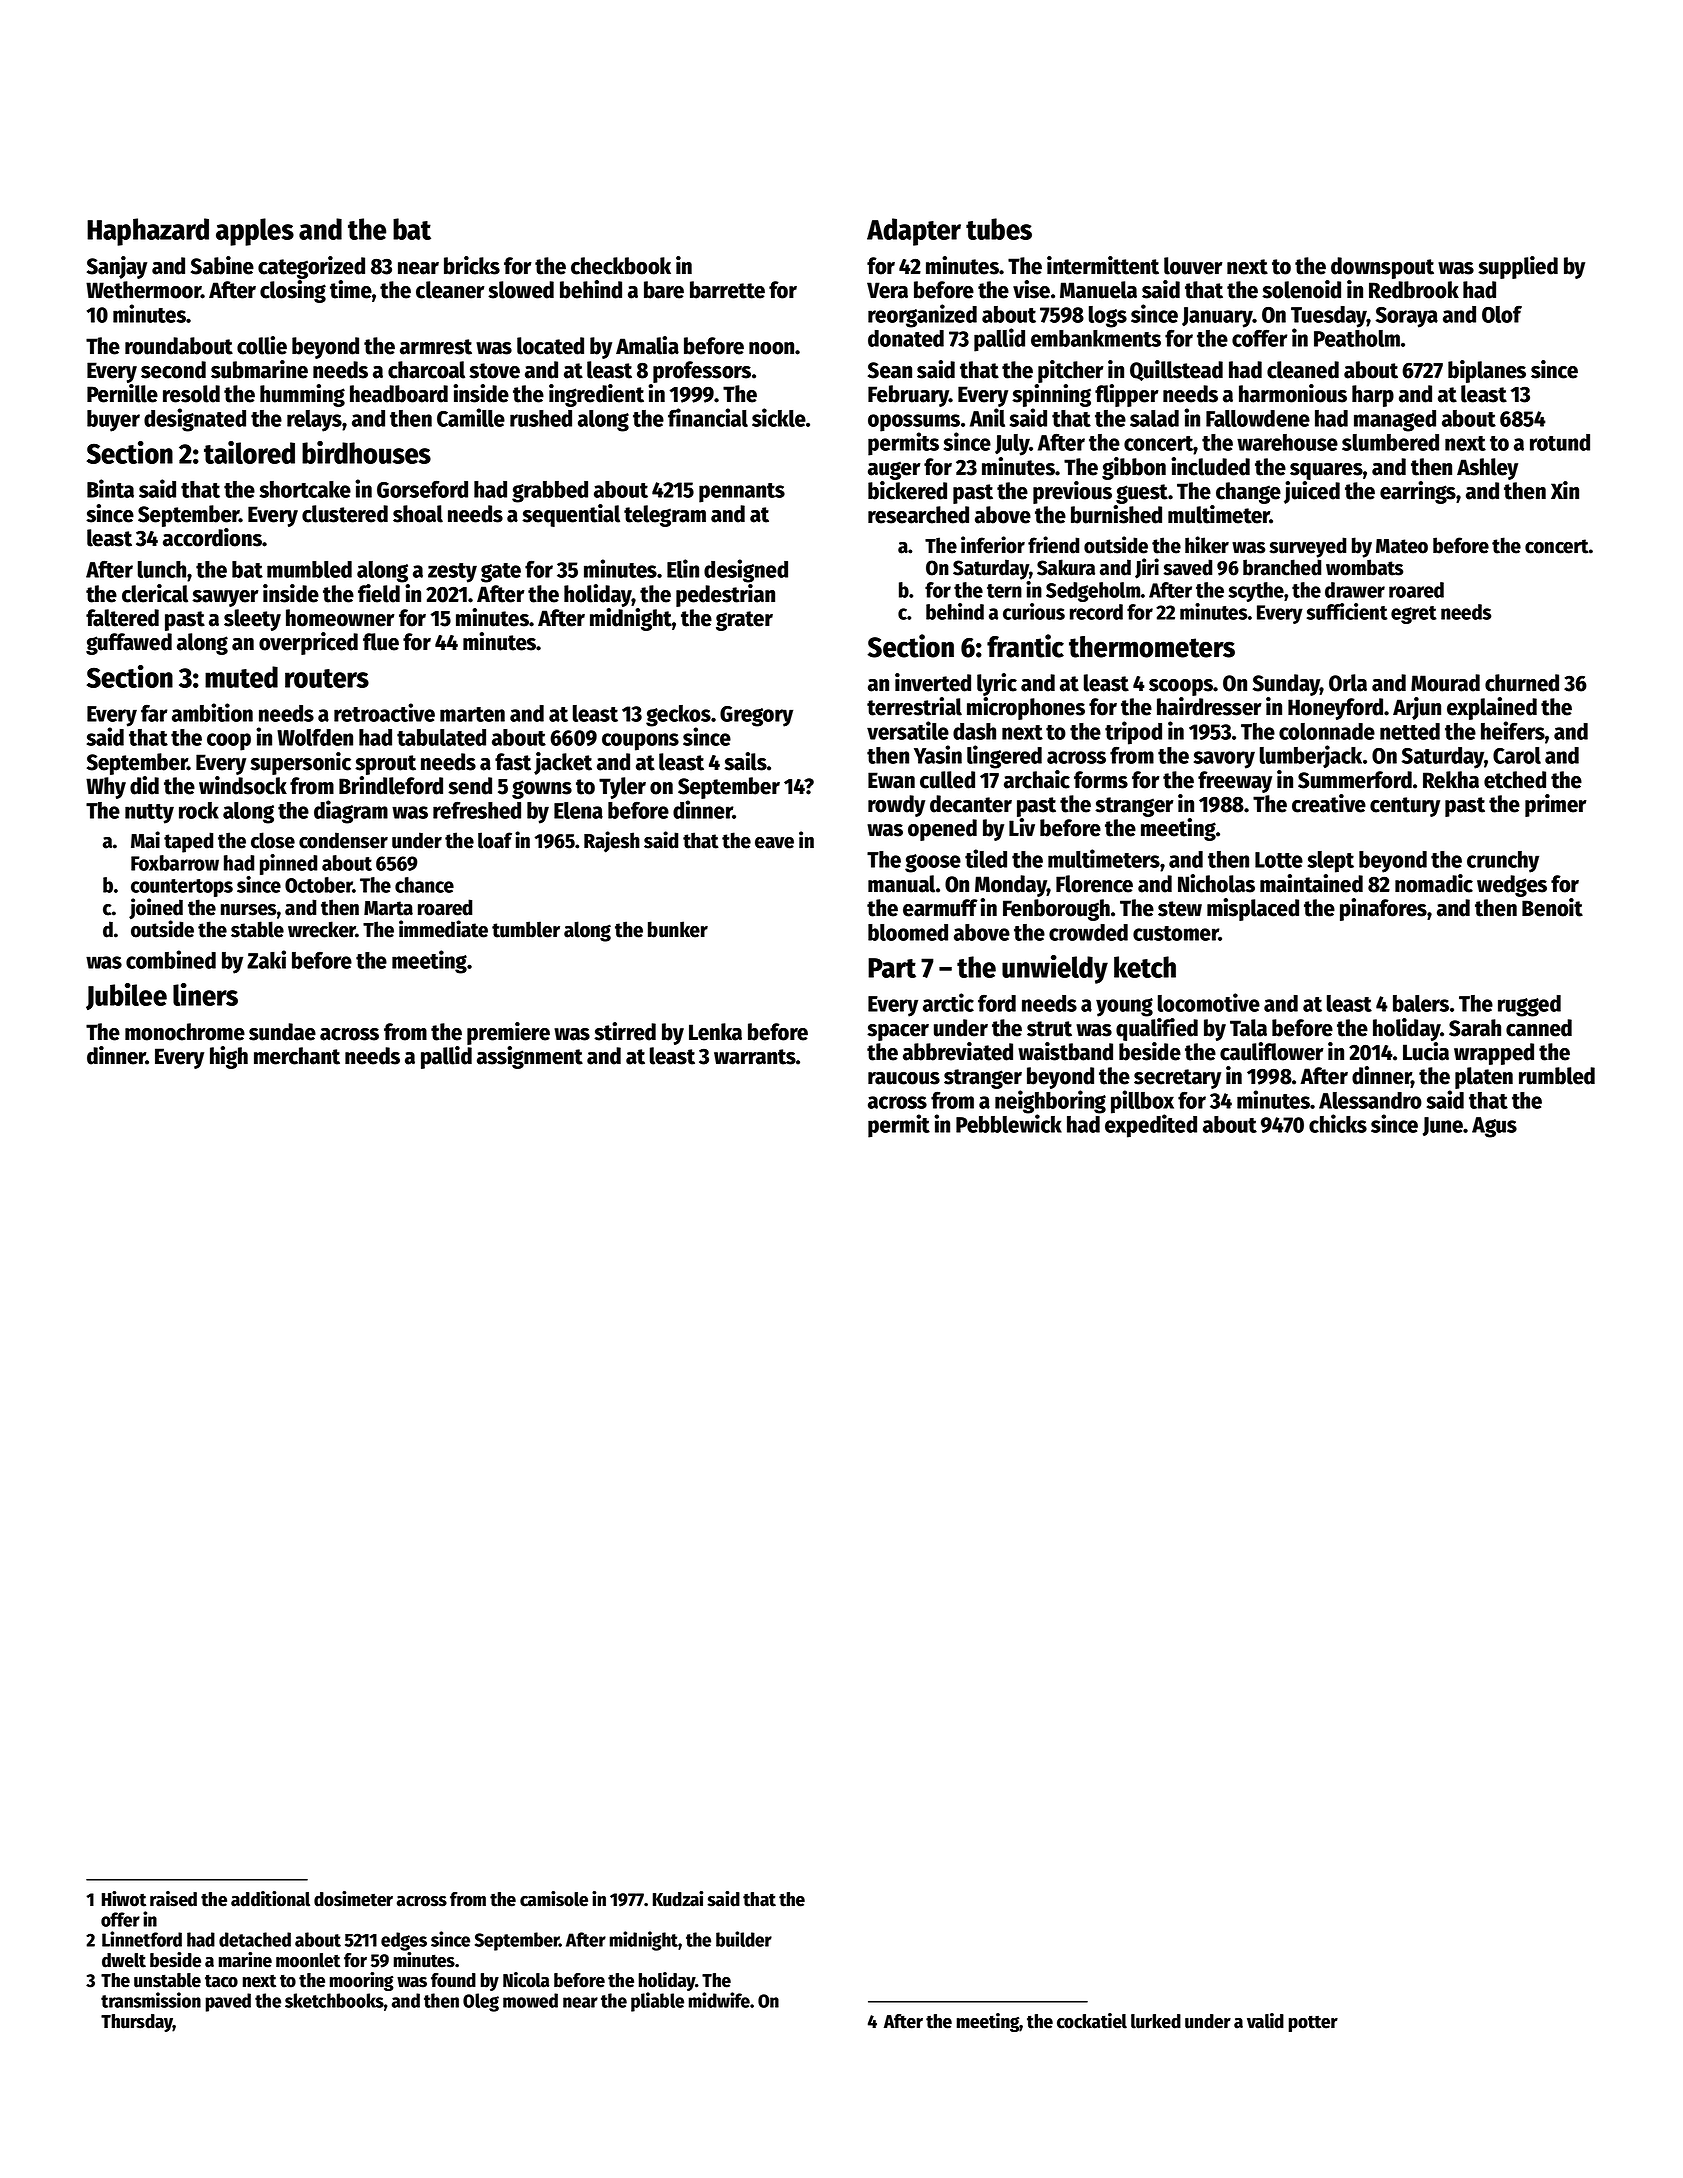 The height and width of the screenshot is (2178, 1683). Describe the element at coordinates (137, 2023) in the screenshot. I see `Thursday` at that location.
